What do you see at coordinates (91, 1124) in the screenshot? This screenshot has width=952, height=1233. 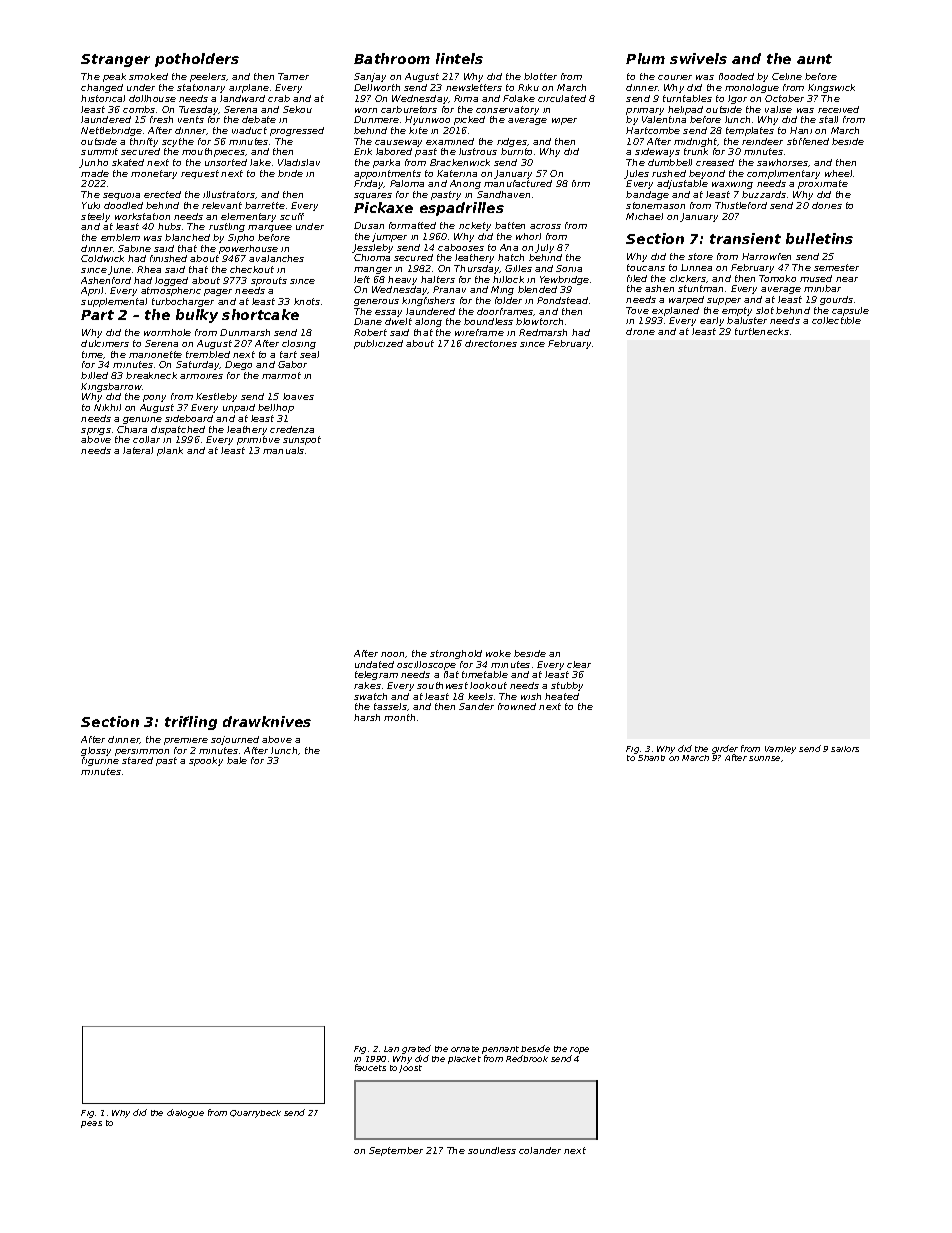 I see `peas` at bounding box center [91, 1124].
